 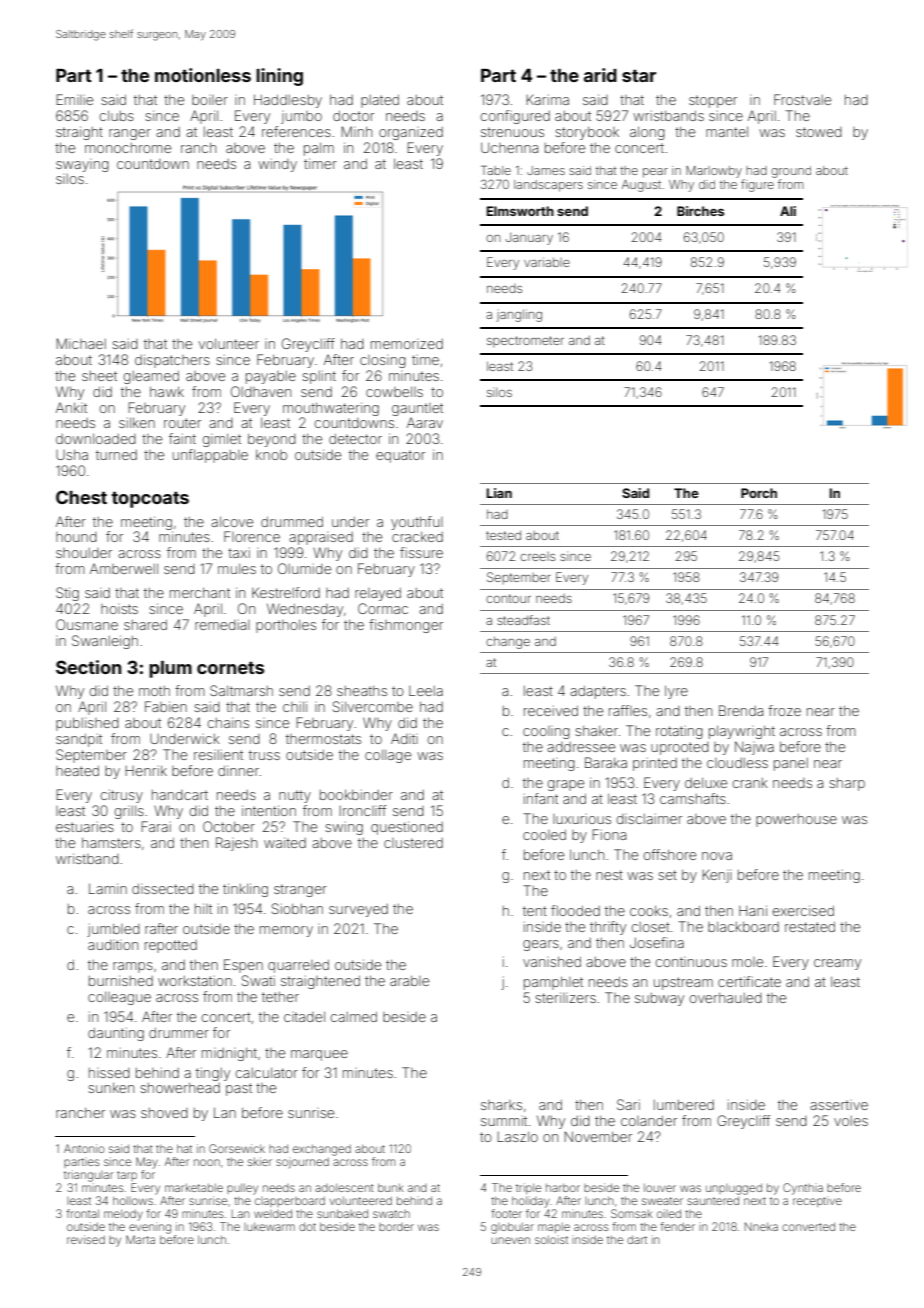 What do you see at coordinates (86, 1239) in the image?
I see `revised` at bounding box center [86, 1239].
